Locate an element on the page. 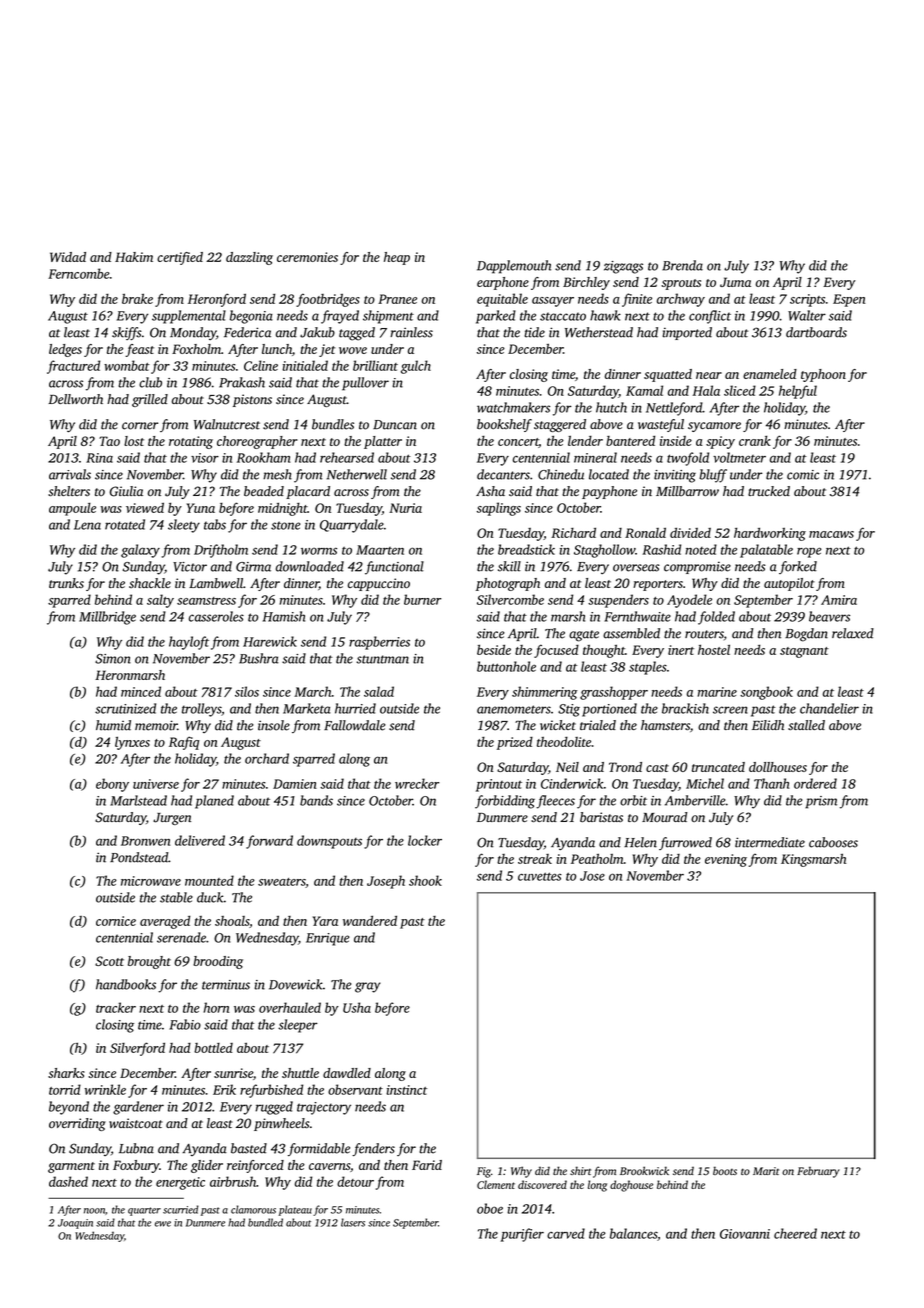 The height and width of the document is (1308, 924). agate is located at coordinates (584, 636).
